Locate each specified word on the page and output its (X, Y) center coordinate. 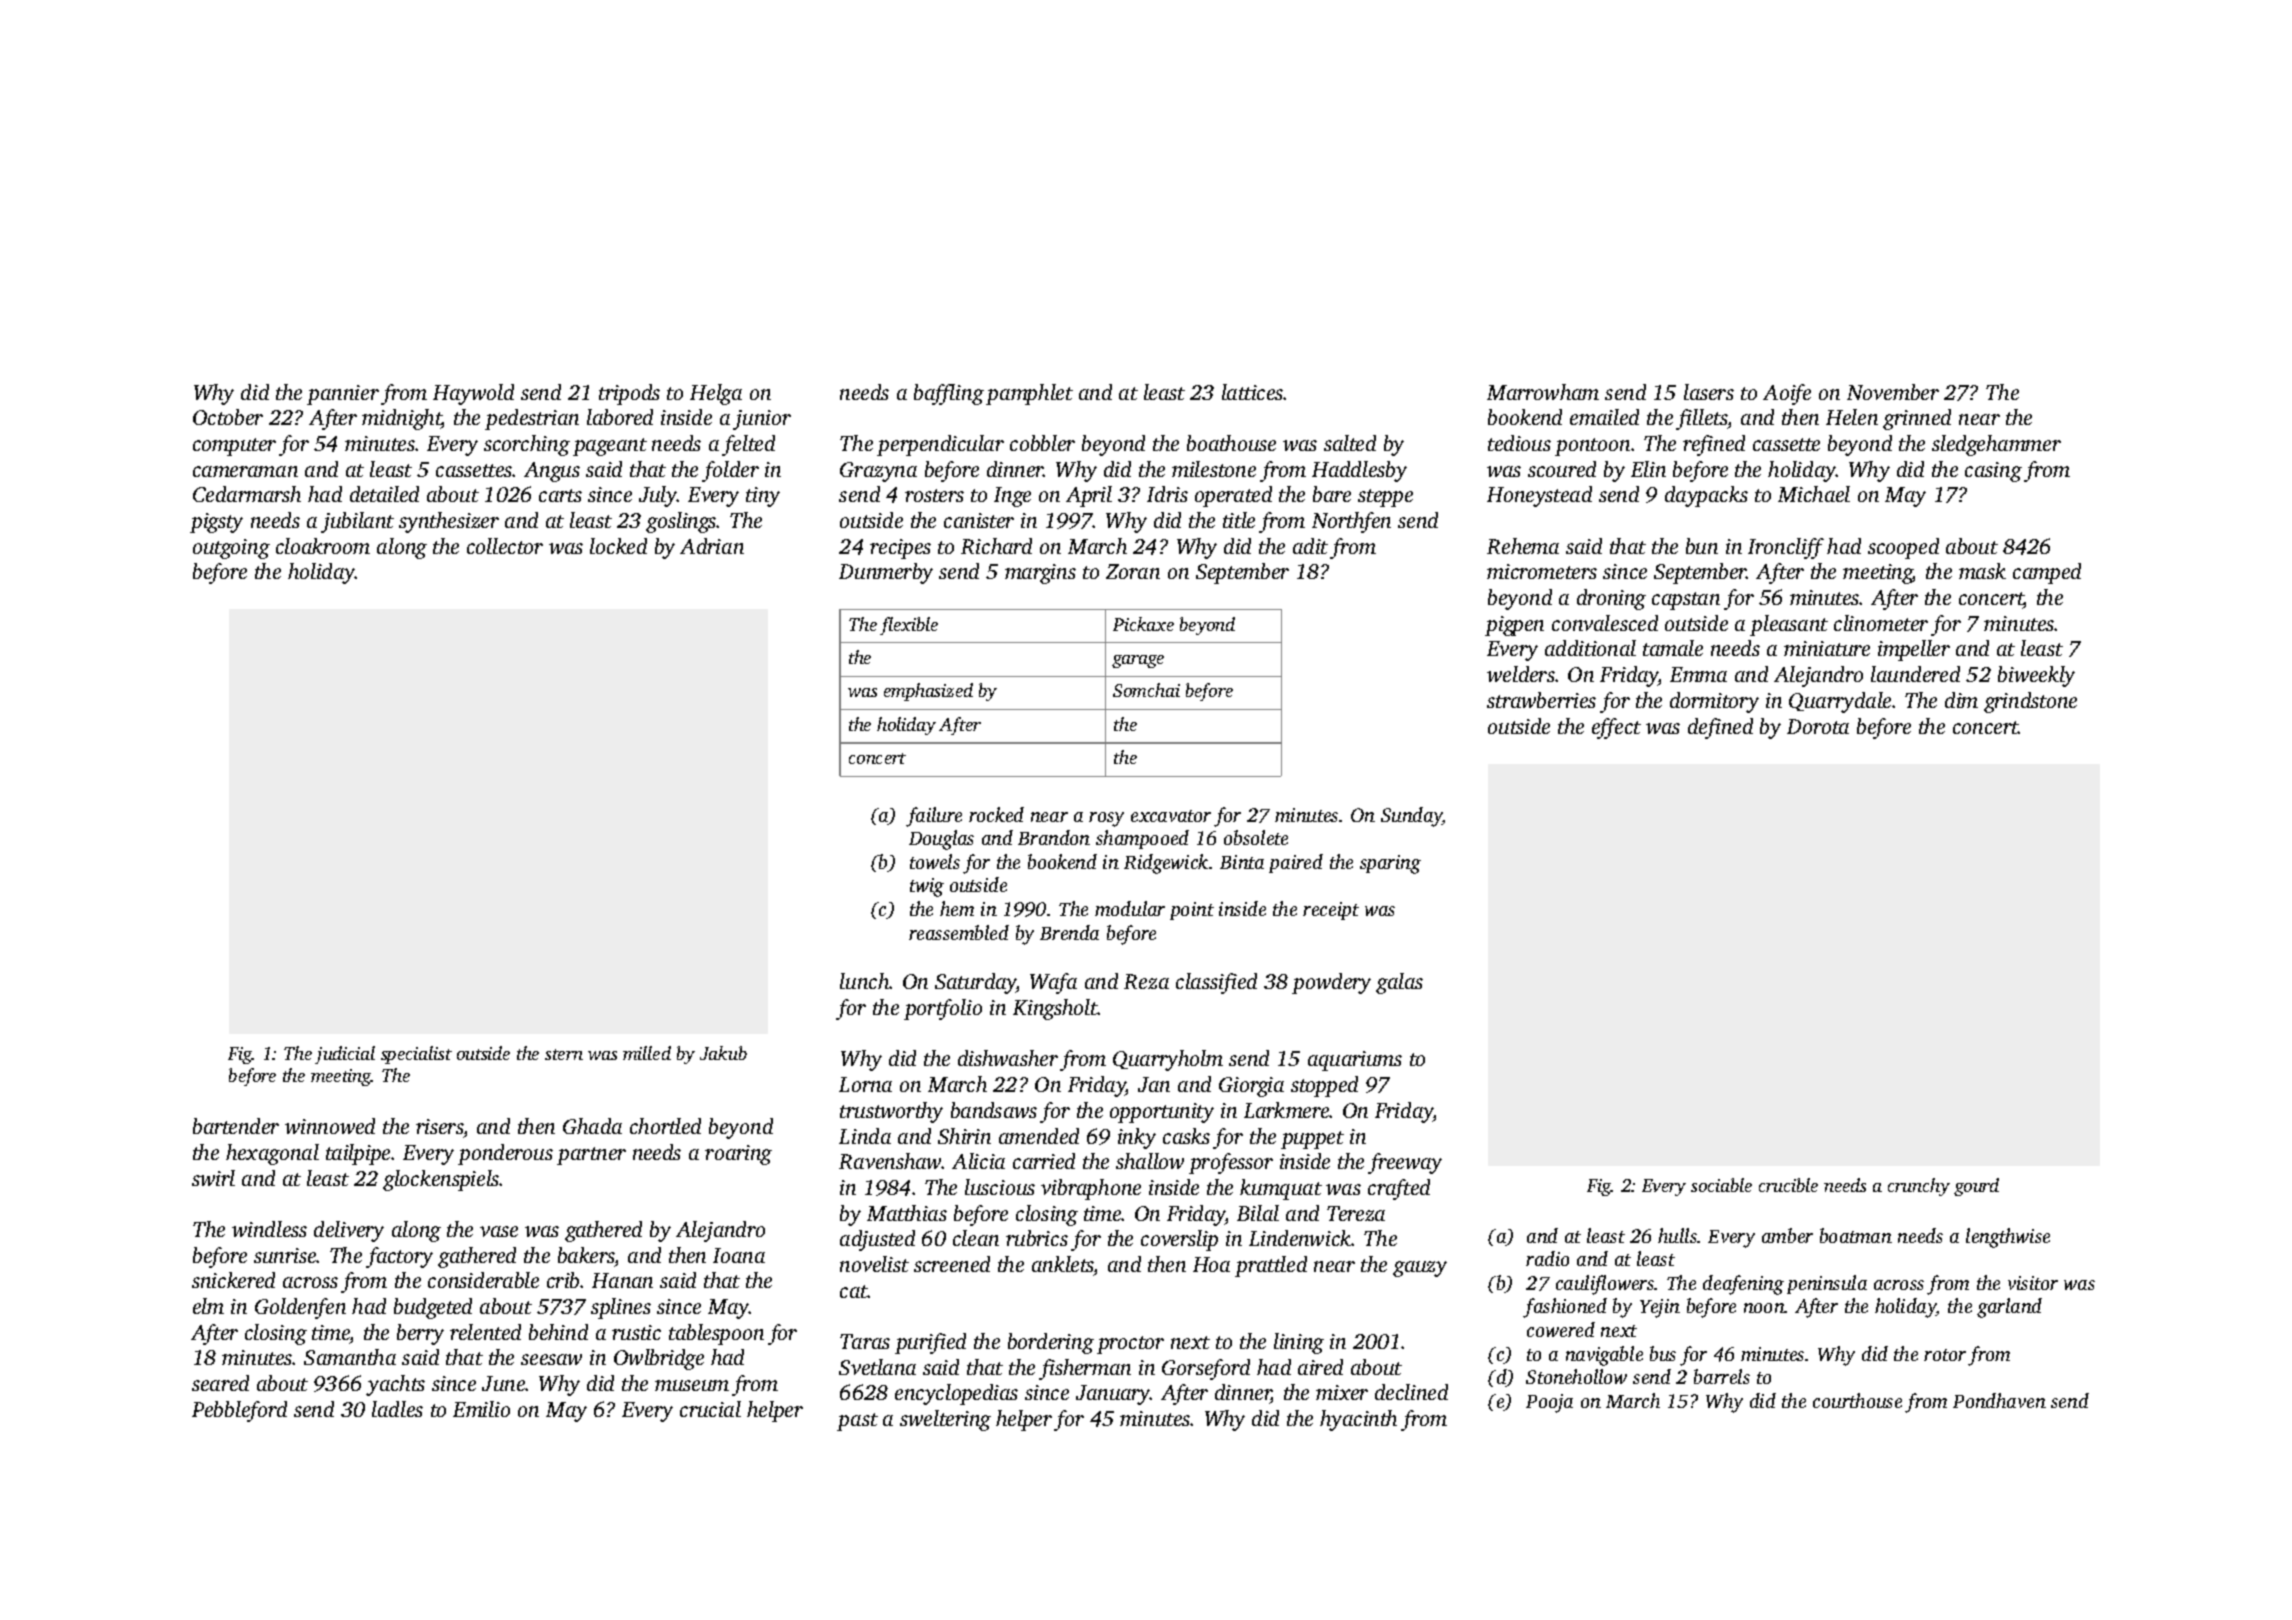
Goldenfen (300, 1308)
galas (1399, 983)
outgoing (231, 549)
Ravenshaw (890, 1161)
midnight (401, 419)
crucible (1788, 1185)
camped (2047, 573)
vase (499, 1231)
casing (1993, 472)
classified (1216, 983)
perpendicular (940, 445)
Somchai (1146, 690)
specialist (416, 1055)
